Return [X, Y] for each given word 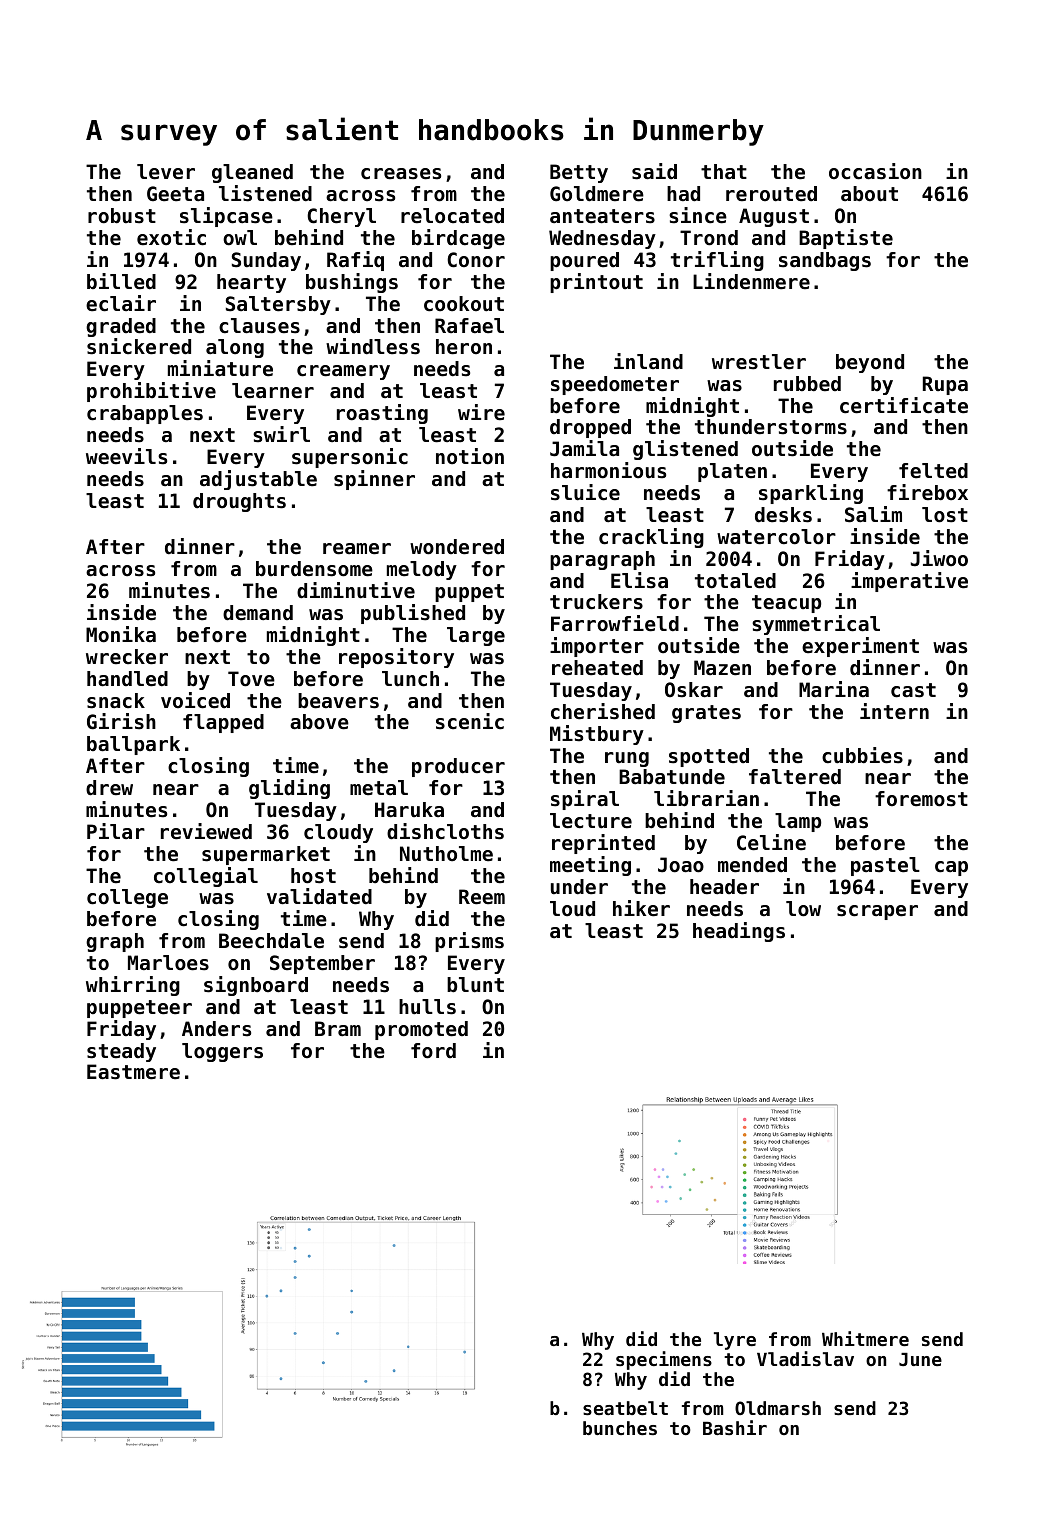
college [127, 898]
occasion [875, 171]
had [683, 194]
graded [121, 327]
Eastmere [133, 1072]
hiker [641, 908]
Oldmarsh [778, 1408]
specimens [664, 1360]
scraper [877, 912]
